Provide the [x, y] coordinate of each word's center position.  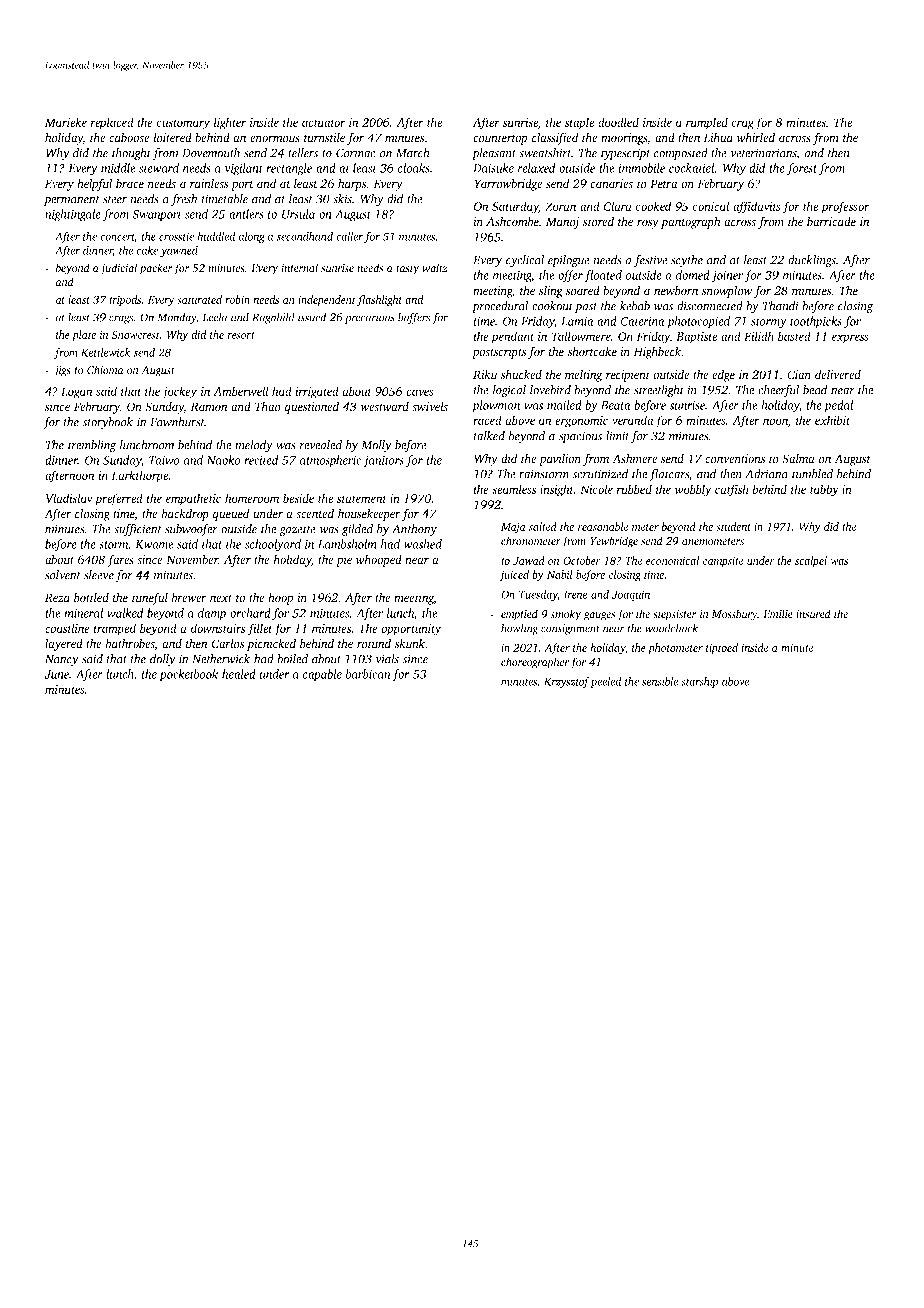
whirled [756, 137]
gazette [297, 531]
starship [699, 682]
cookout [552, 306]
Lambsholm [347, 544]
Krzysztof [567, 682]
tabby [824, 490]
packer [155, 269]
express [850, 339]
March [413, 153]
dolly [163, 660]
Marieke [66, 122]
